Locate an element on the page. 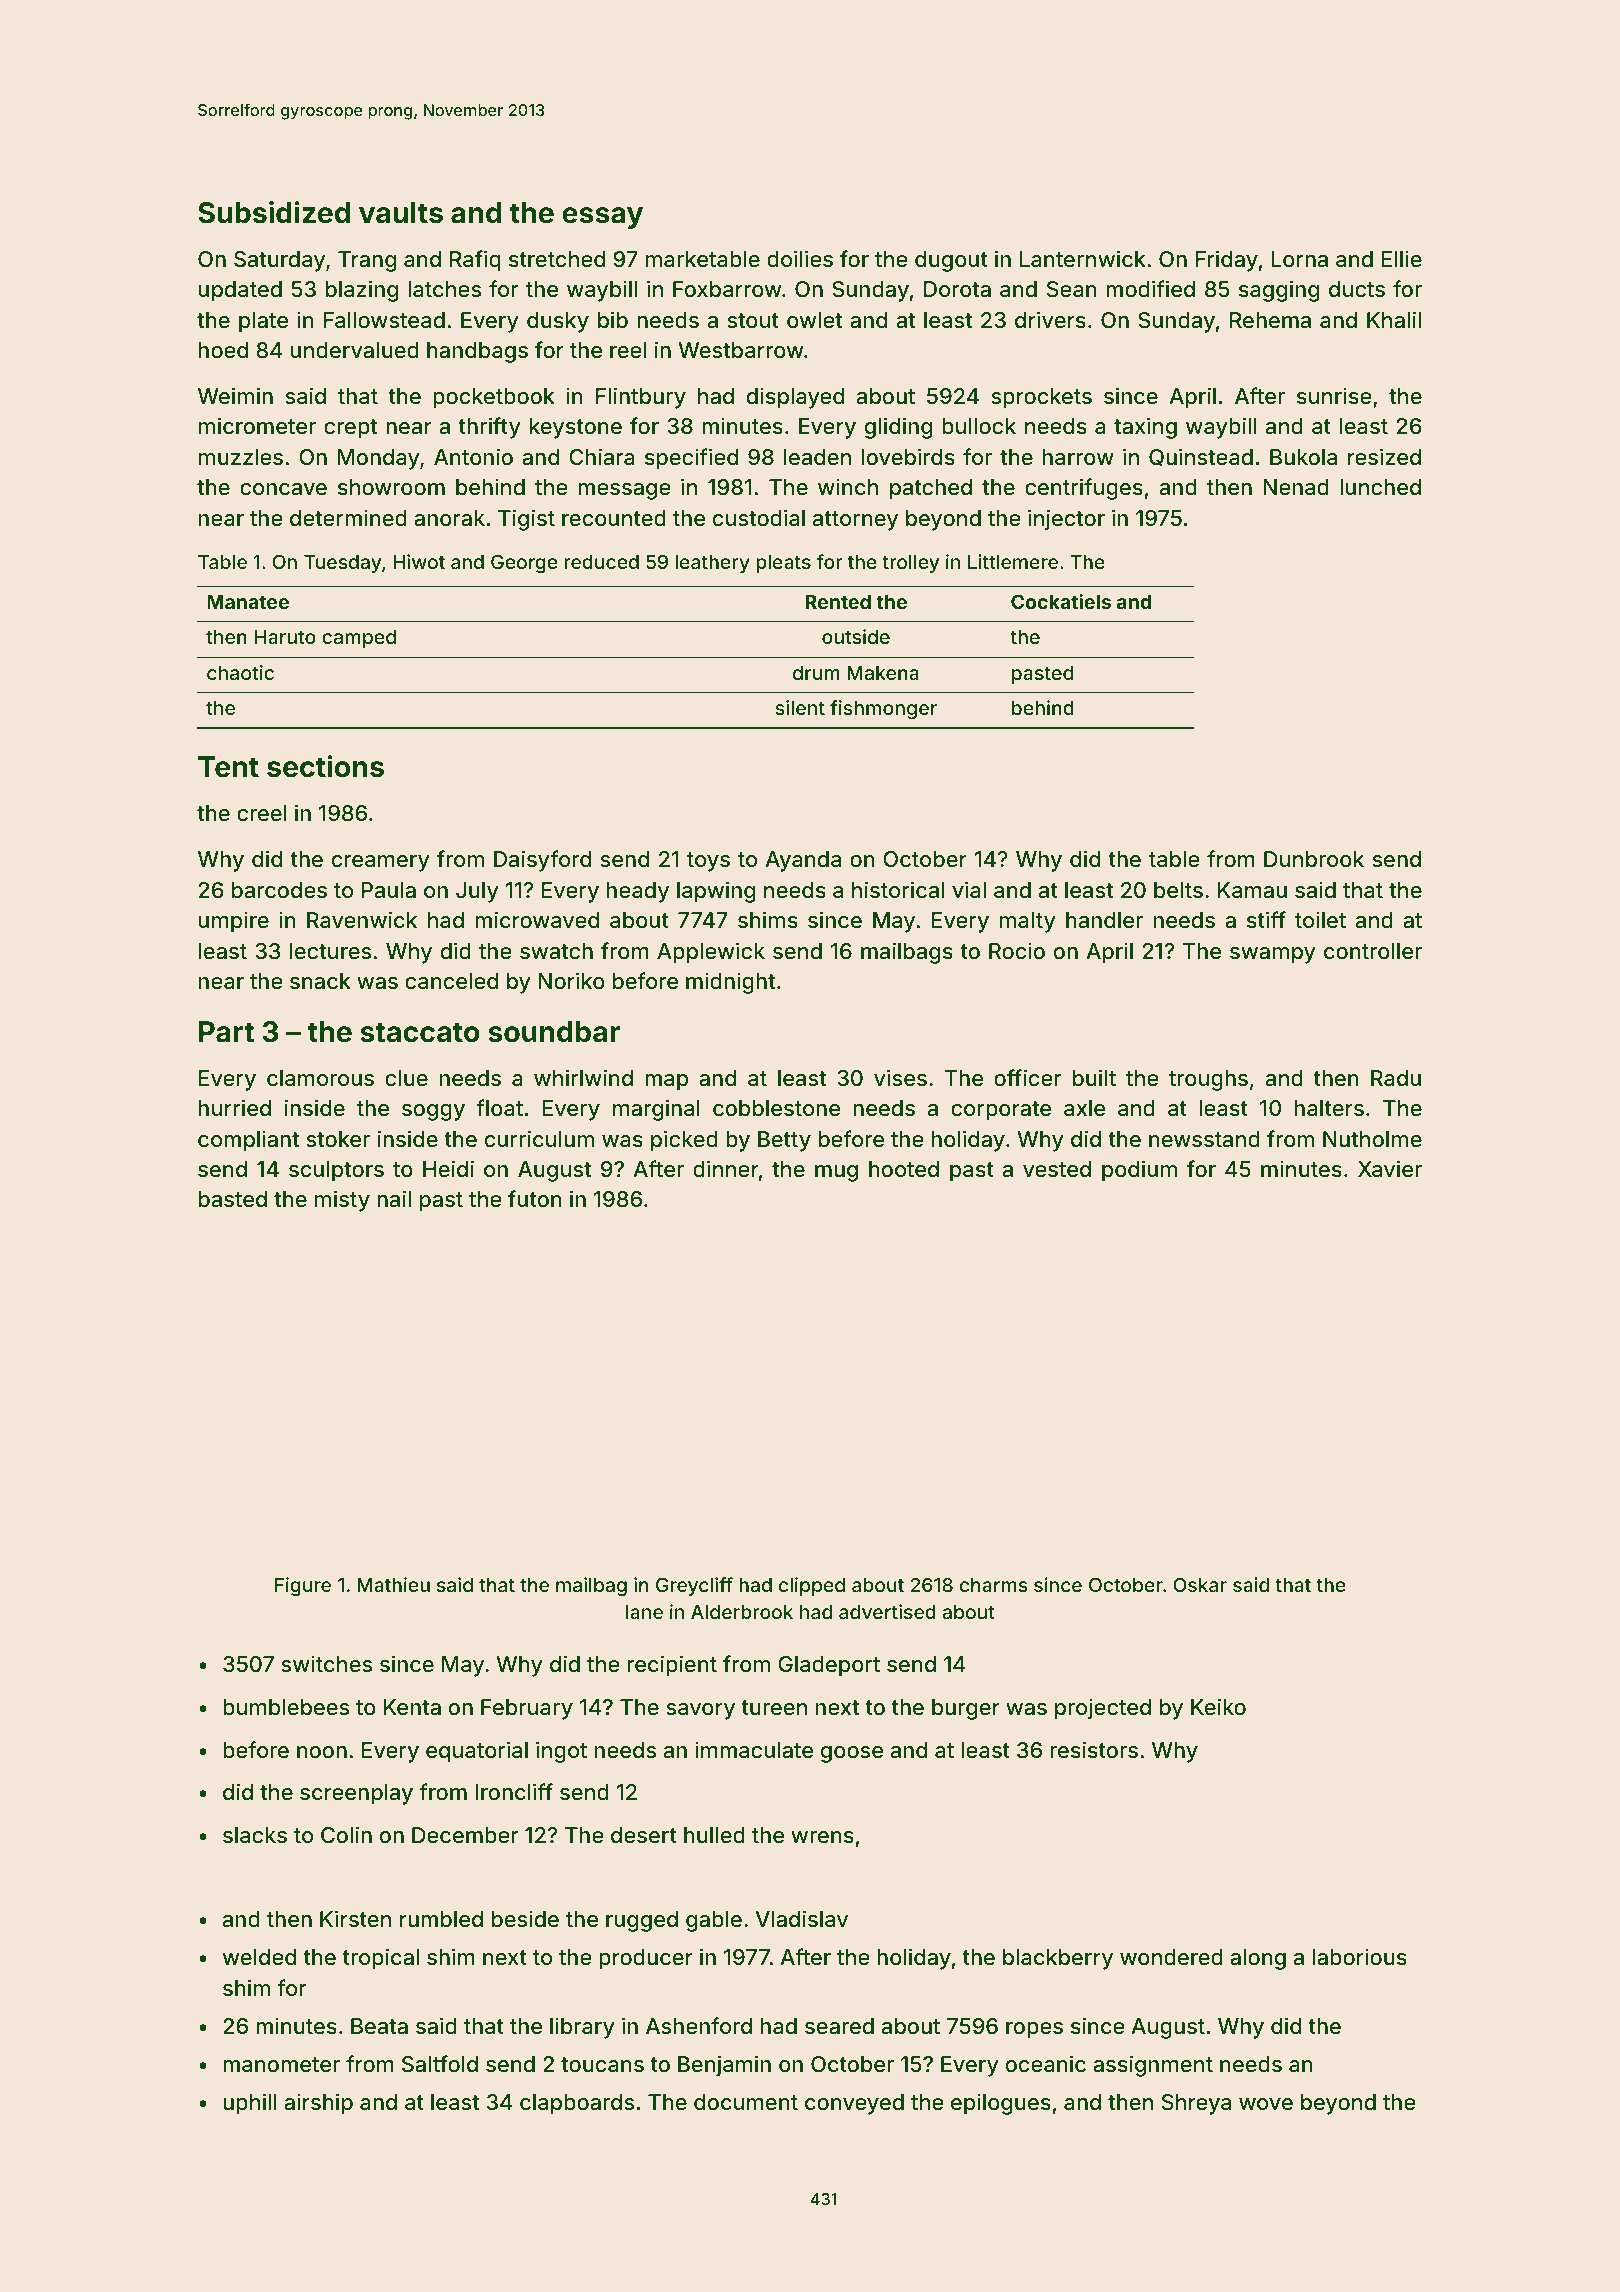 This document has height=2292, width=1620. vested is located at coordinates (1057, 1169).
